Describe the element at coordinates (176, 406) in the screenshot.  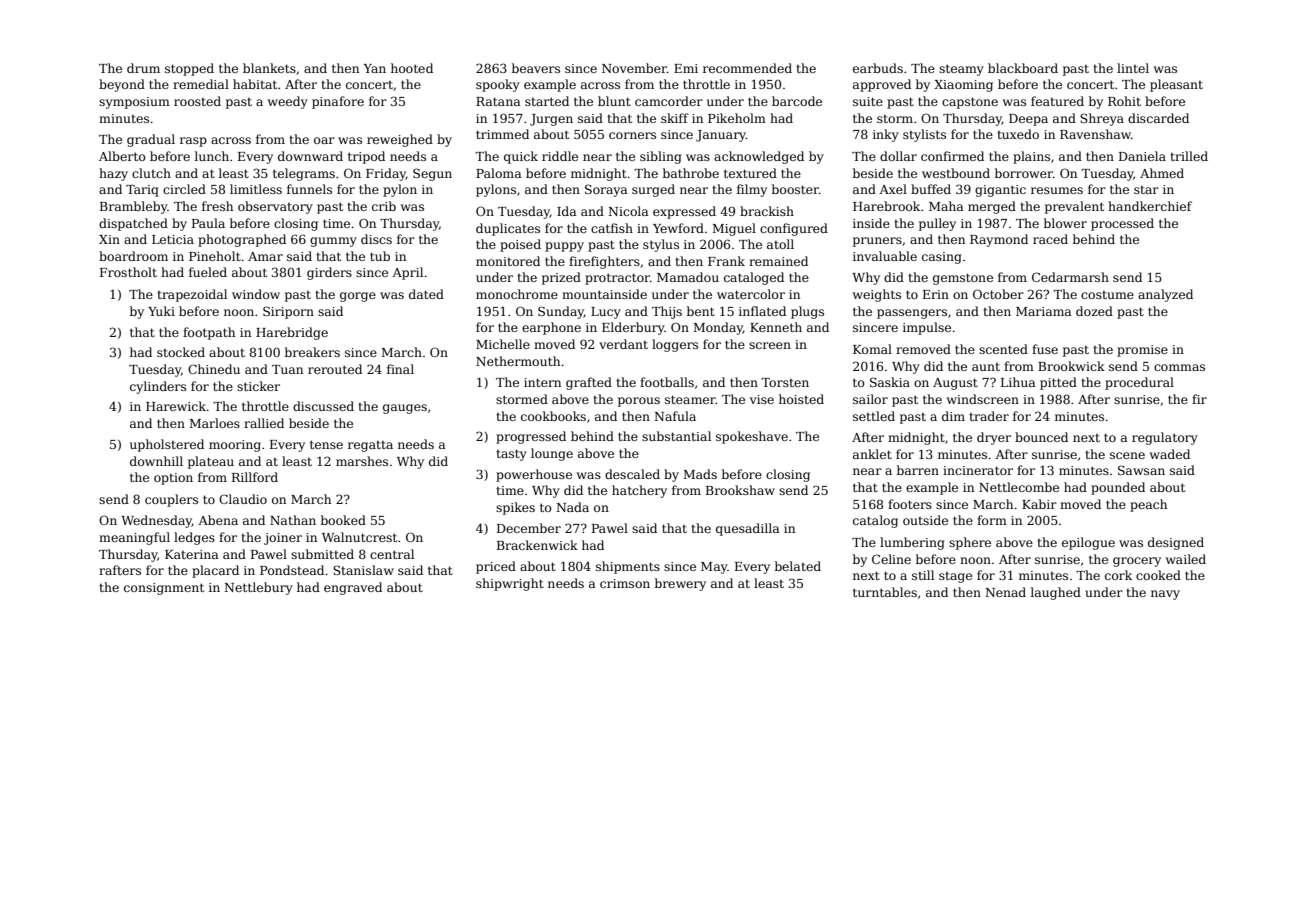
I see `Harewick` at that location.
